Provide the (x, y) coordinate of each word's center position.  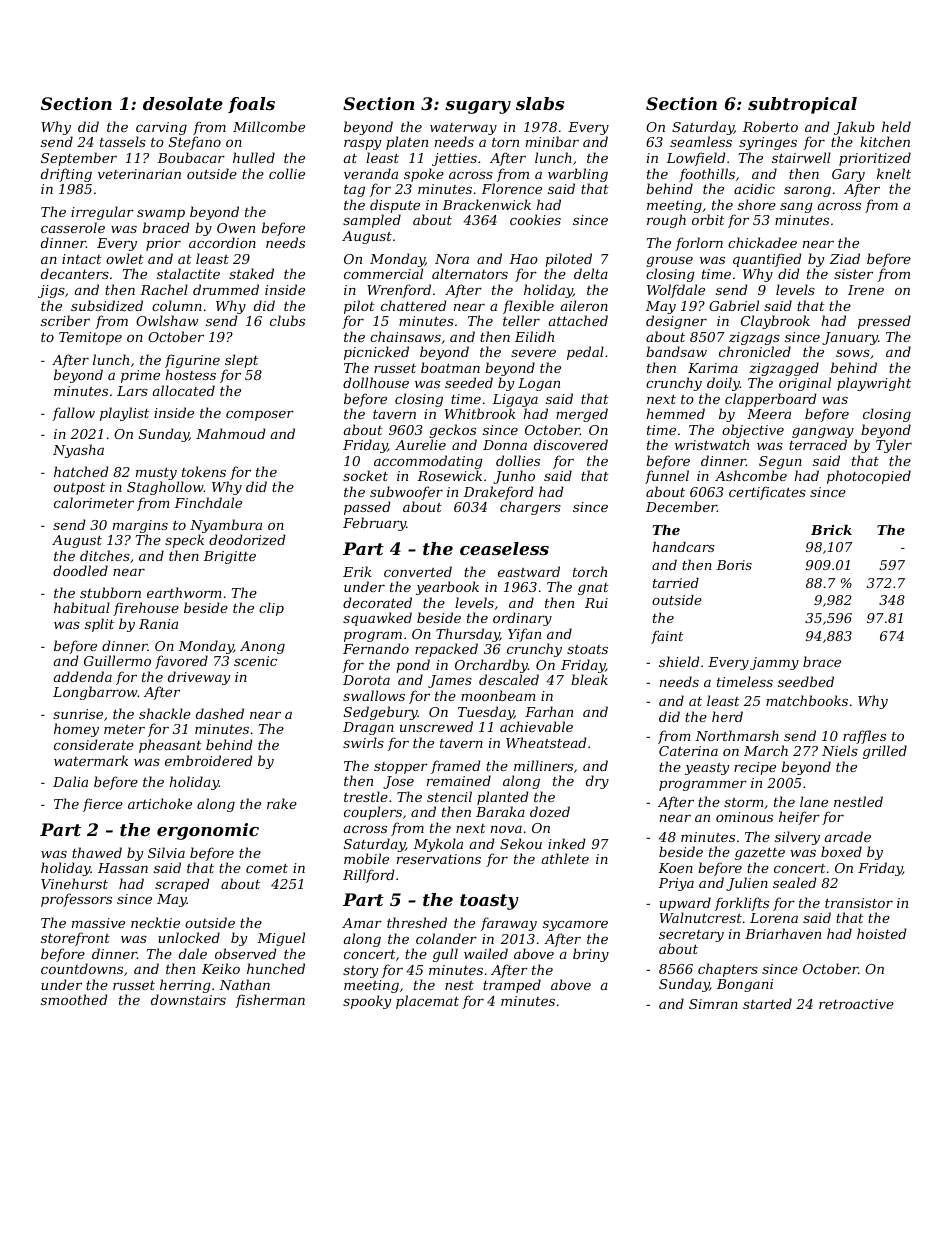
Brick (831, 530)
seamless (701, 142)
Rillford (369, 876)
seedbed (806, 681)
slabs (540, 103)
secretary (691, 937)
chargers (530, 508)
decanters (75, 273)
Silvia (166, 852)
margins (140, 526)
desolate (183, 103)
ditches (105, 555)
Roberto (770, 126)
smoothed (74, 999)
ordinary (522, 619)
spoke (424, 175)
